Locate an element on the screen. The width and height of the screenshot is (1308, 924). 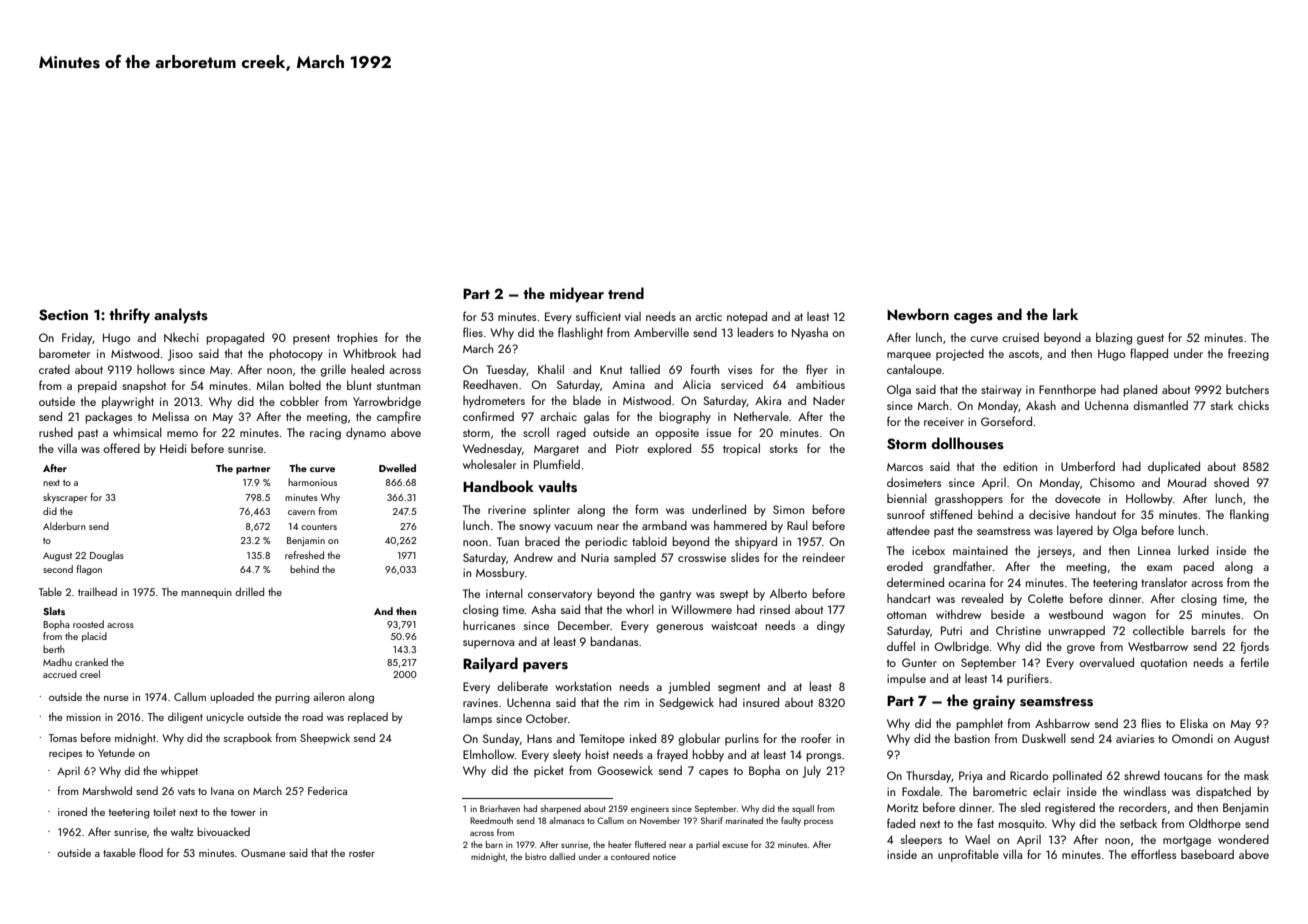
prepaid is located at coordinates (97, 386).
